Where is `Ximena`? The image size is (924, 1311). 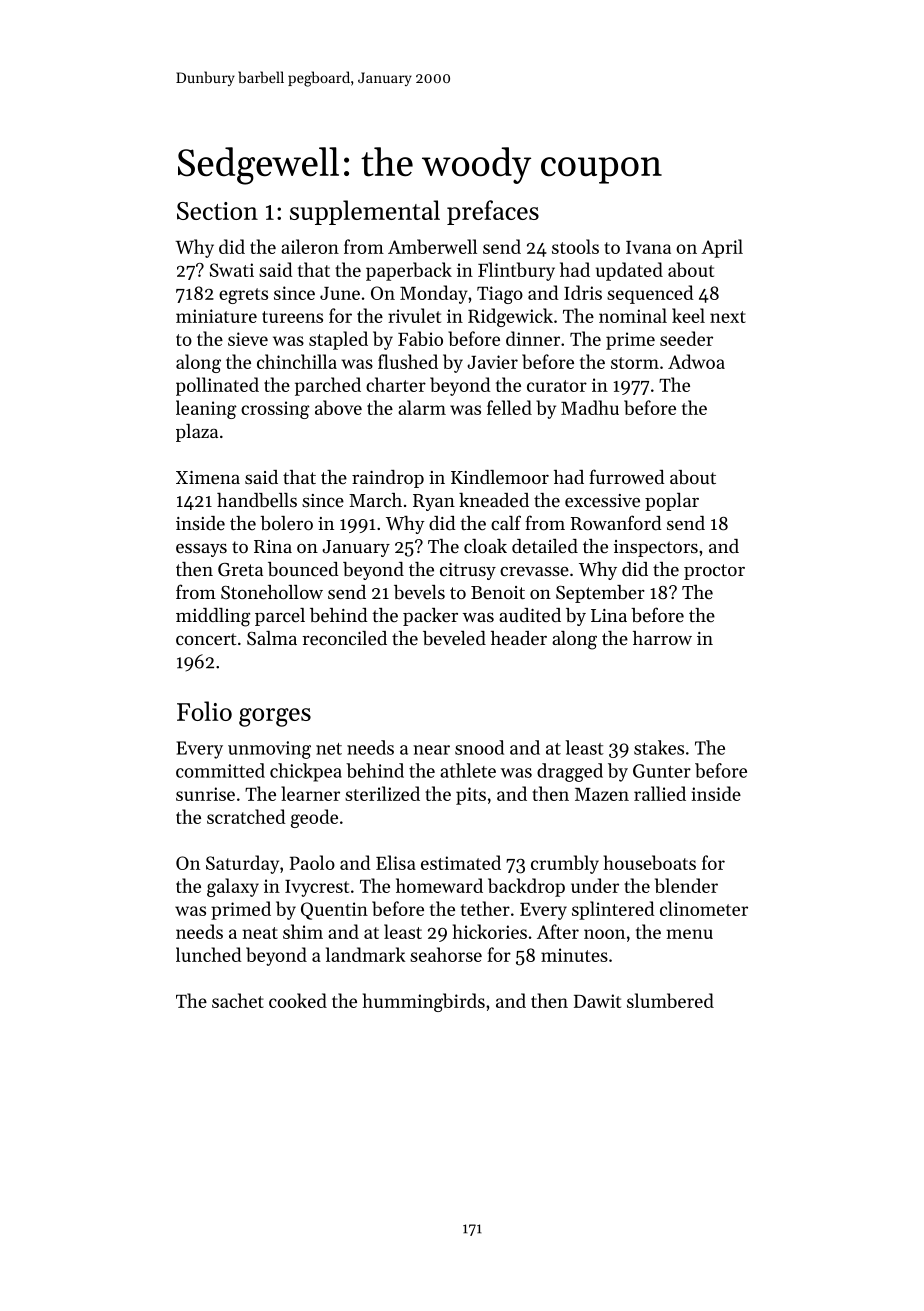 Ximena is located at coordinates (208, 477).
